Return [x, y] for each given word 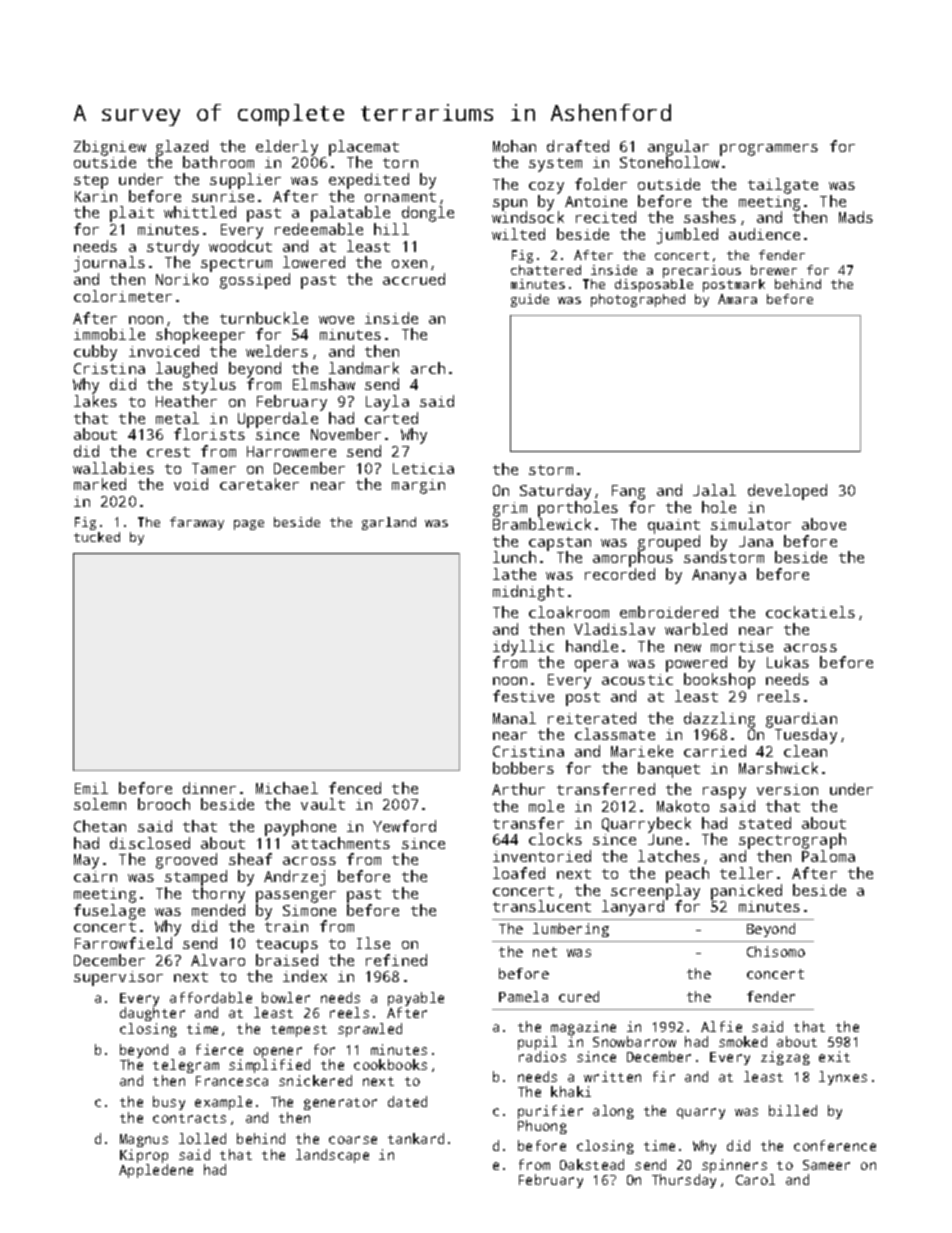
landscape [332, 1156]
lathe [514, 574]
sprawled [370, 1030]
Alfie [721, 1026]
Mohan [514, 146]
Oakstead [592, 1164]
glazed [182, 148]
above [824, 524]
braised [287, 960]
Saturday [555, 492]
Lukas [788, 662]
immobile [109, 334]
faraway [197, 523]
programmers [769, 150]
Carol [755, 1179]
